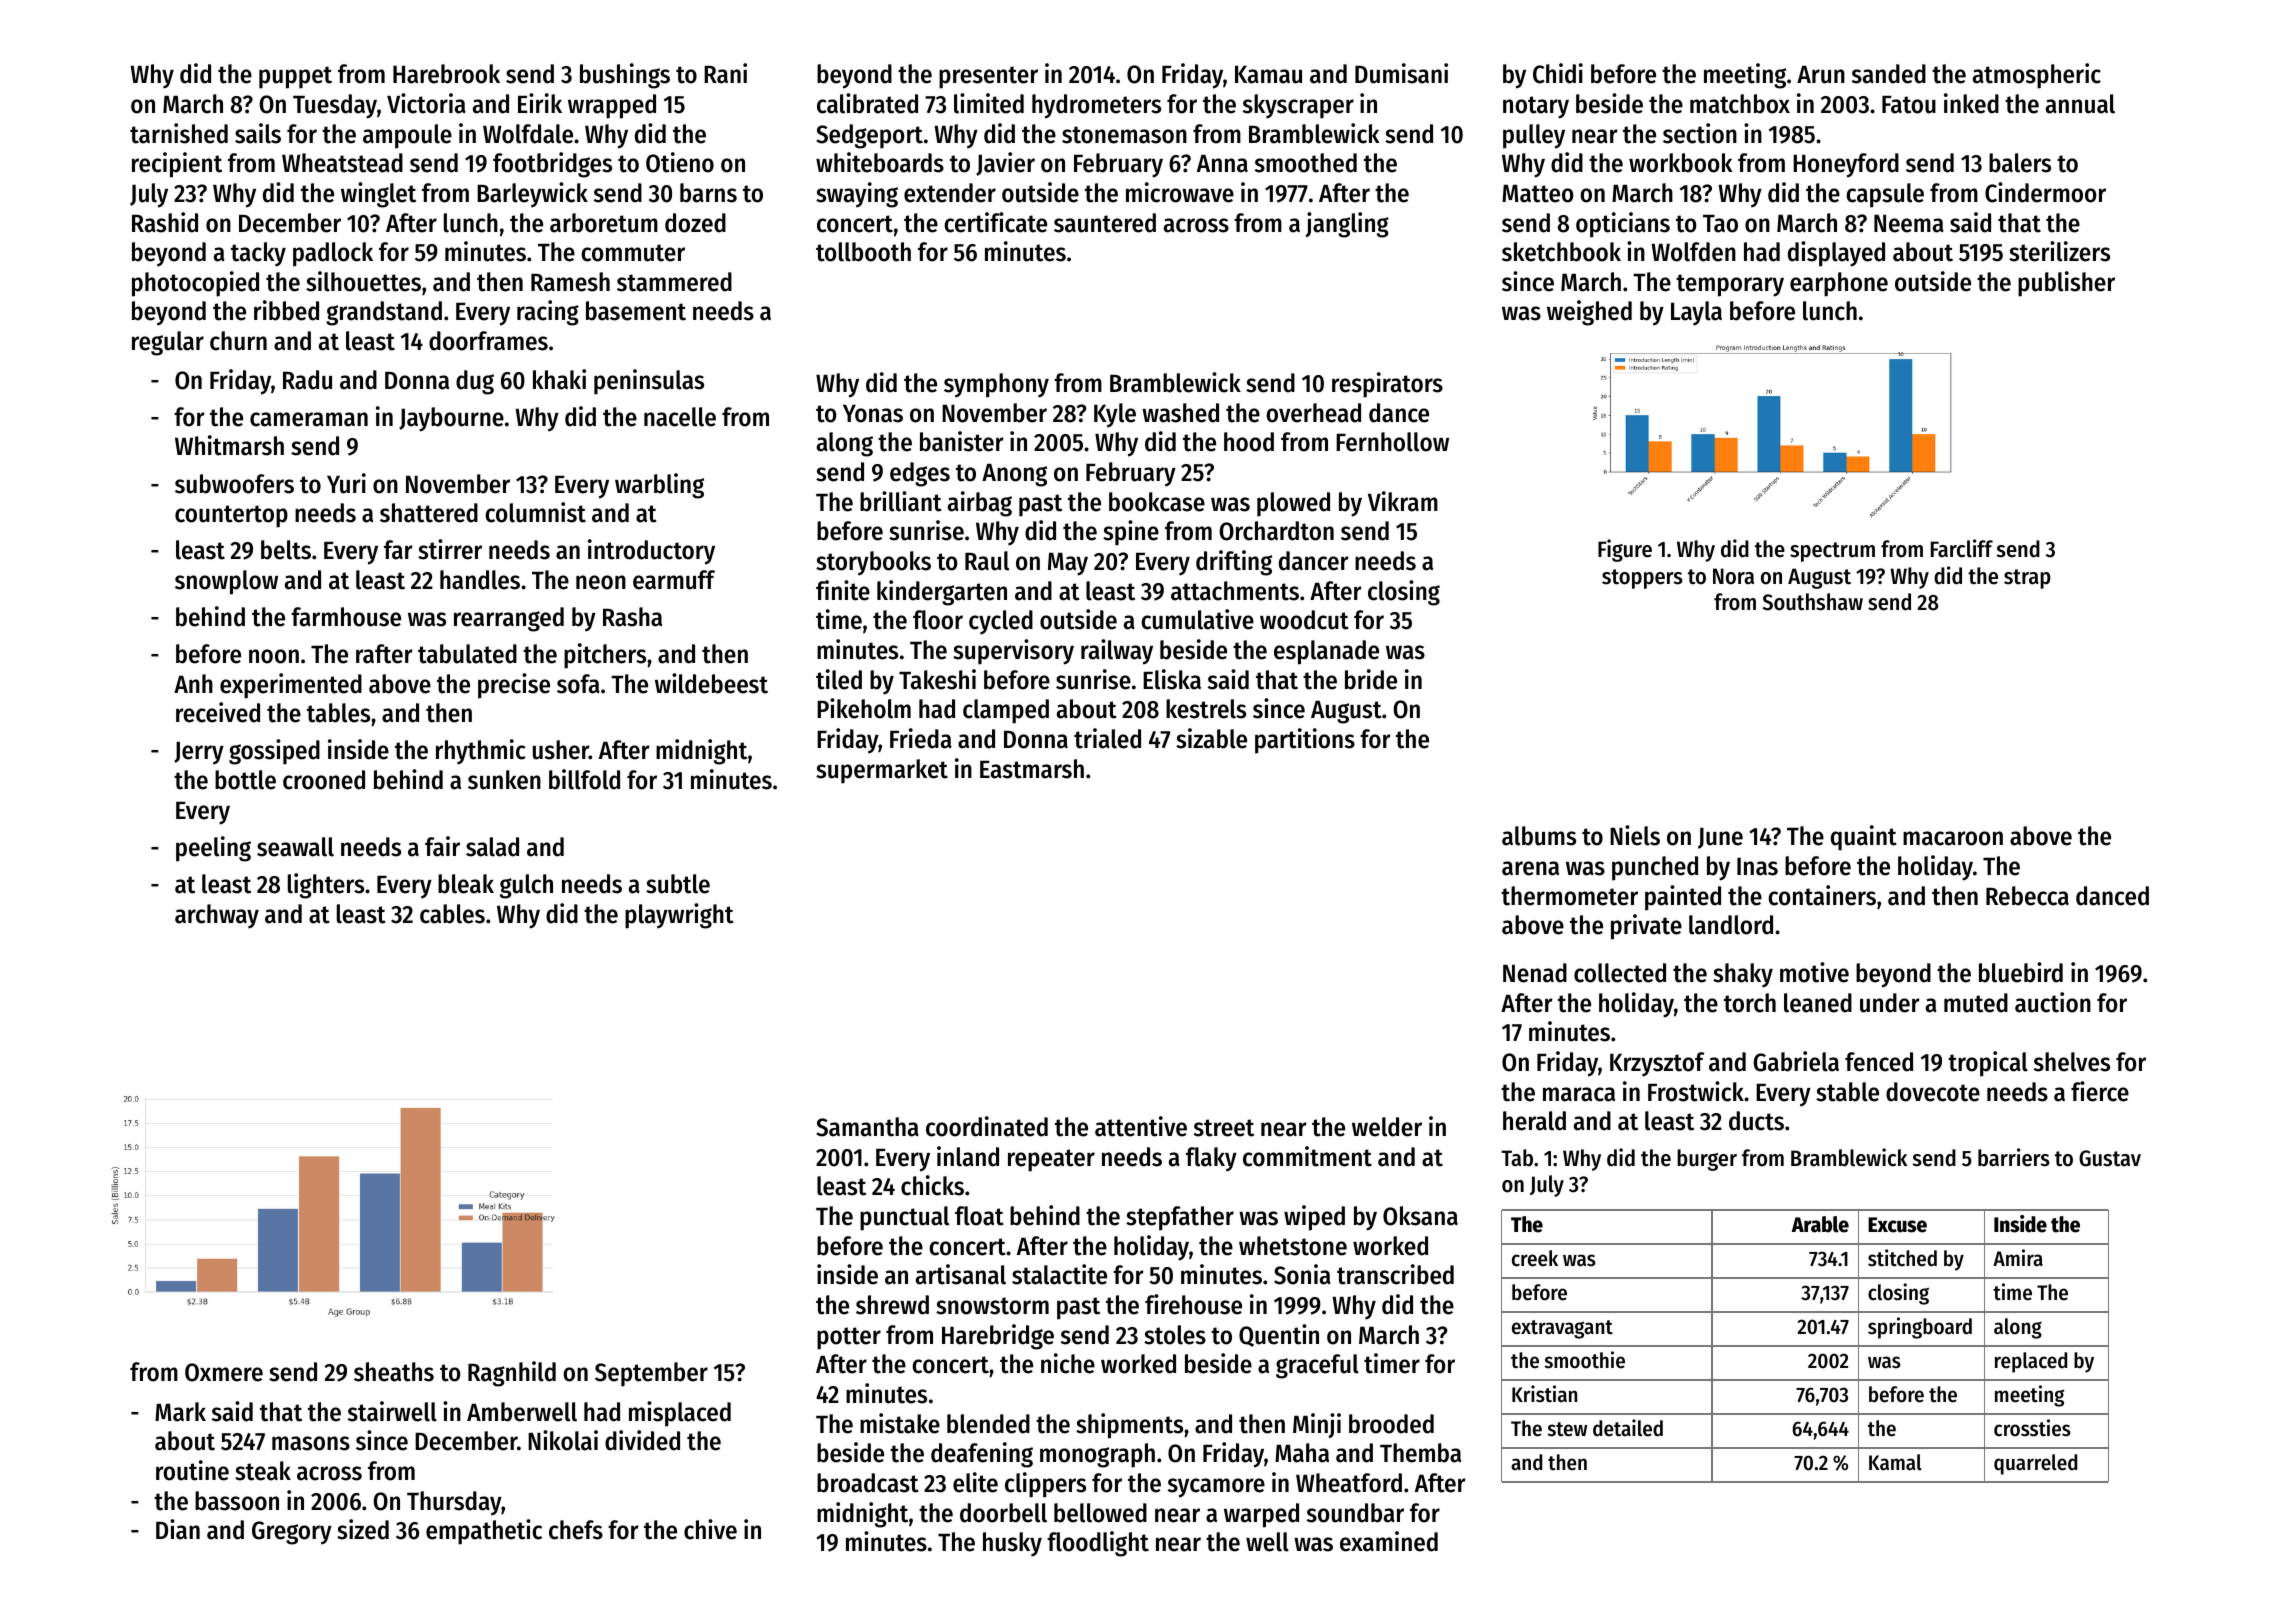 The width and height of the document is (2282, 1614). Describe the element at coordinates (484, 1532) in the document. I see `empathetic` at that location.
